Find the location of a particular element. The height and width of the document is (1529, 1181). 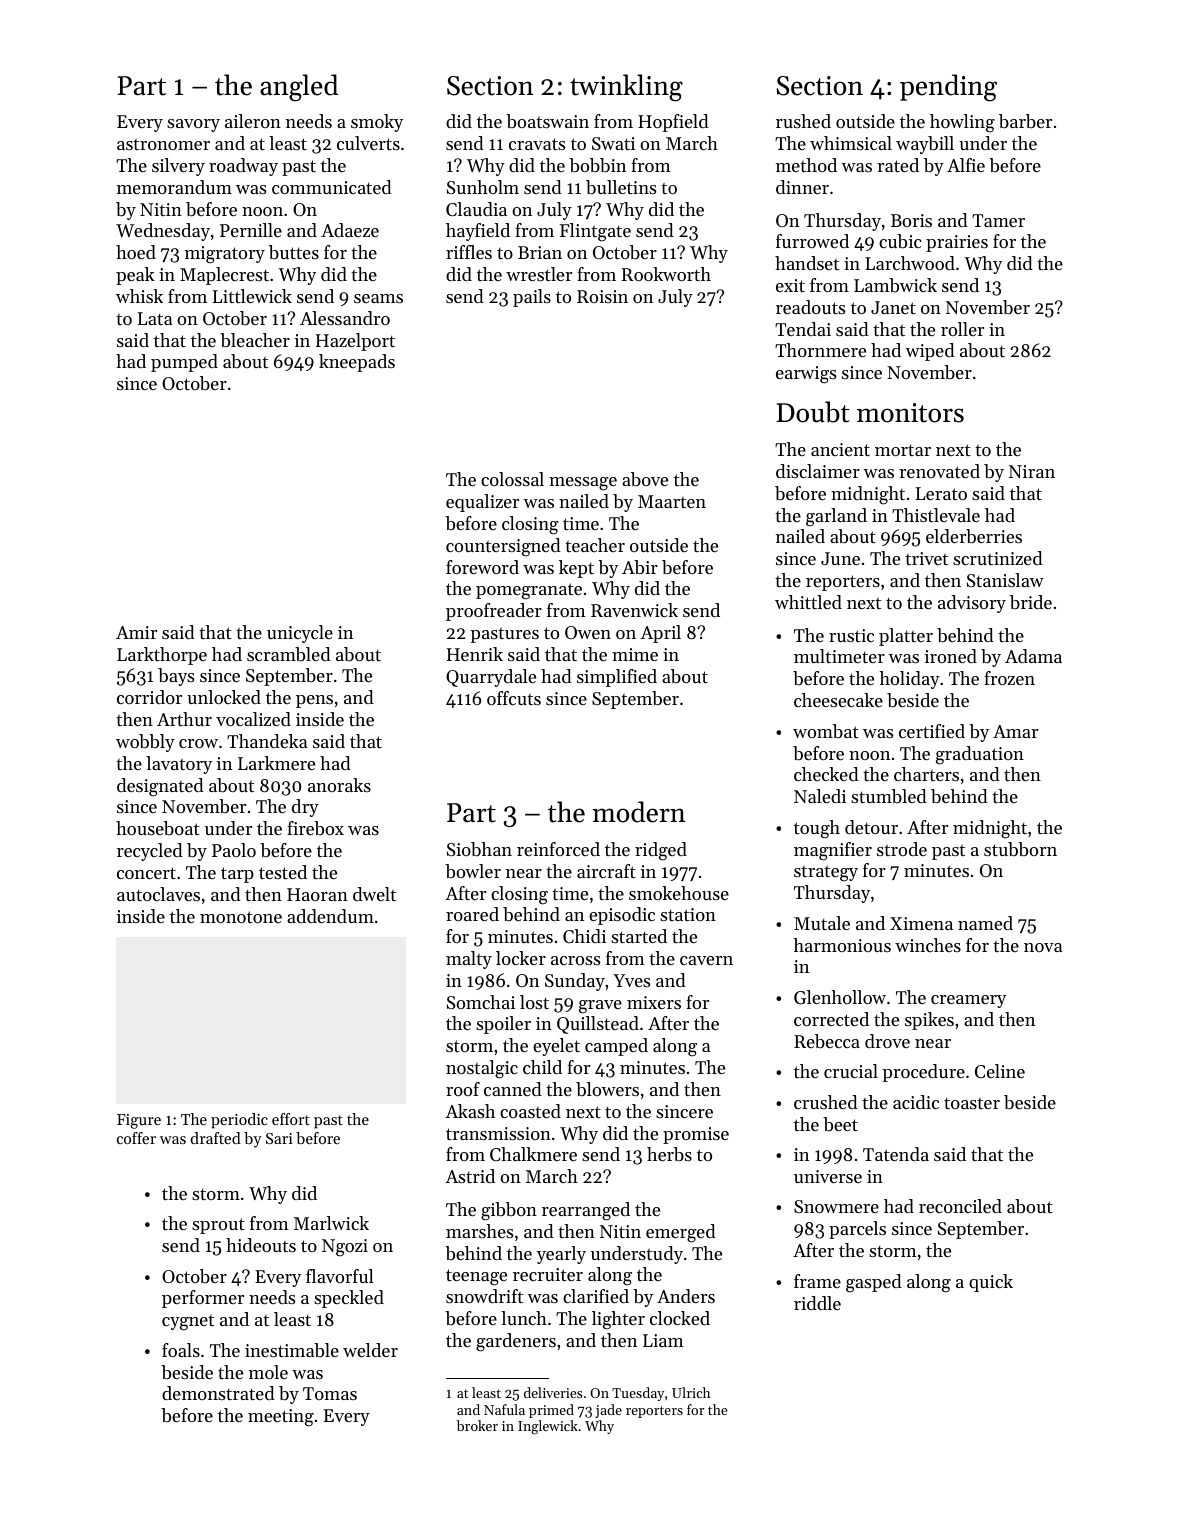

Amar is located at coordinates (1015, 731).
